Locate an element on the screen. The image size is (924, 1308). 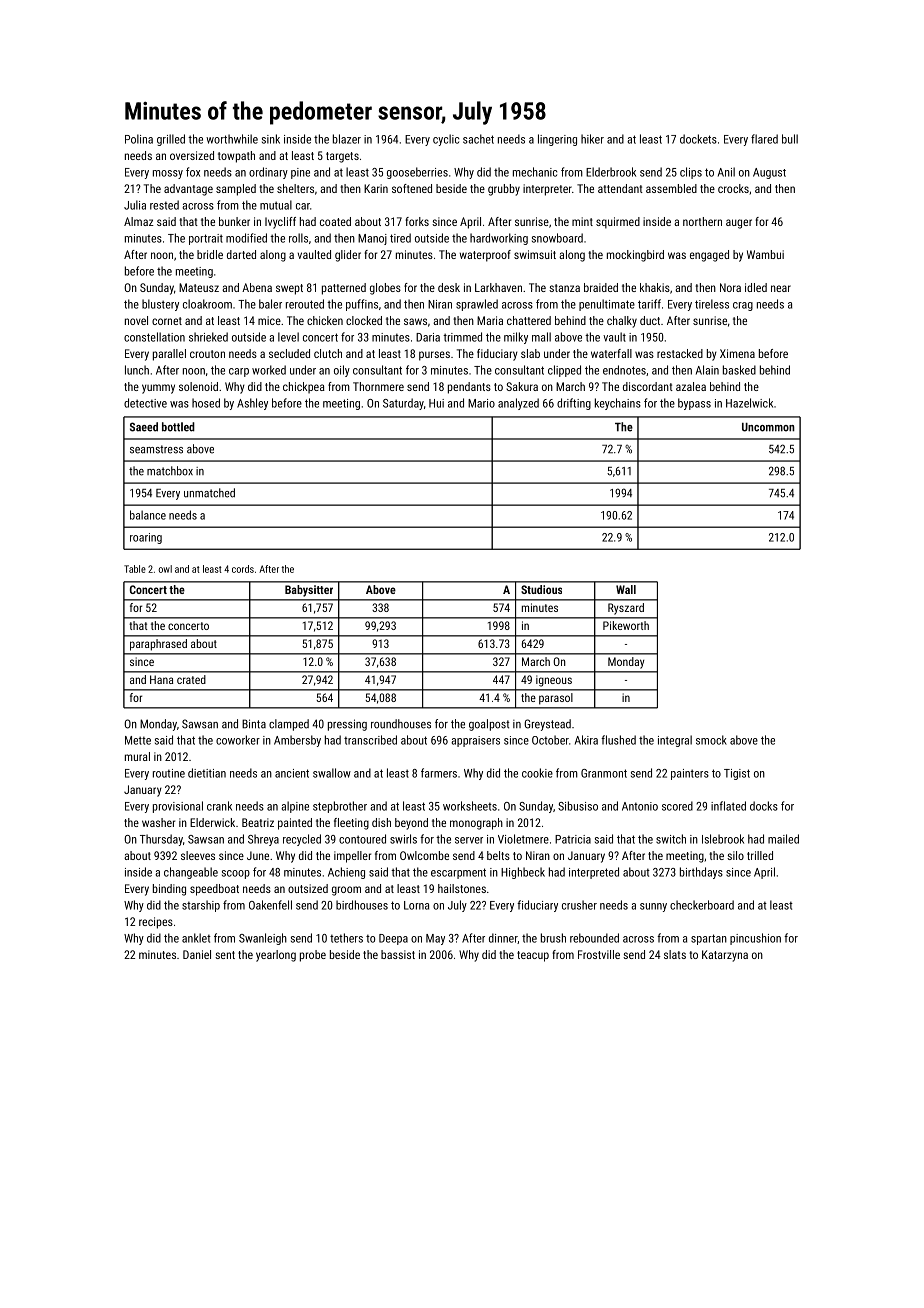
Polina is located at coordinates (139, 139).
